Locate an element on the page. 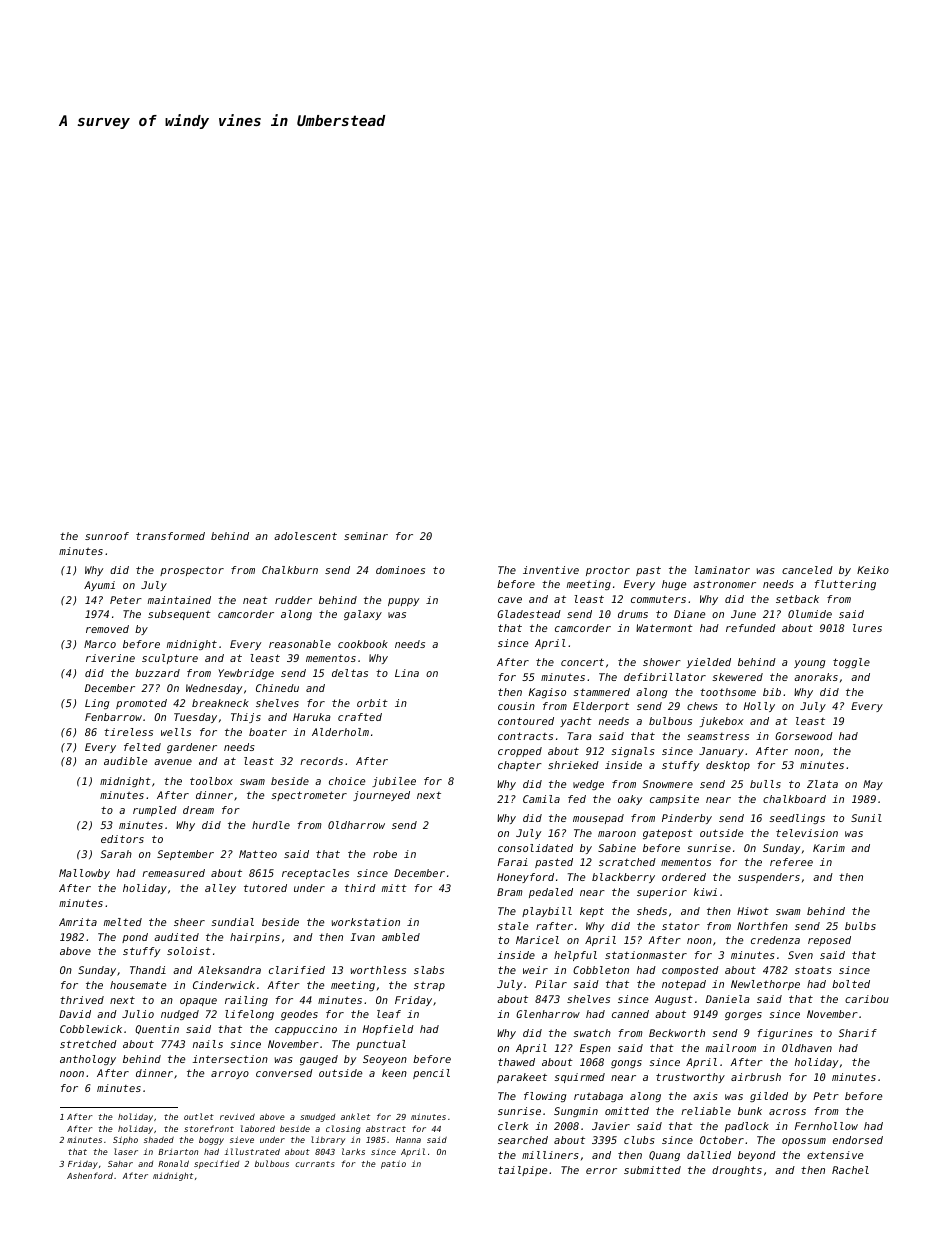 The height and width of the document is (1233, 952). slabs is located at coordinates (429, 970).
